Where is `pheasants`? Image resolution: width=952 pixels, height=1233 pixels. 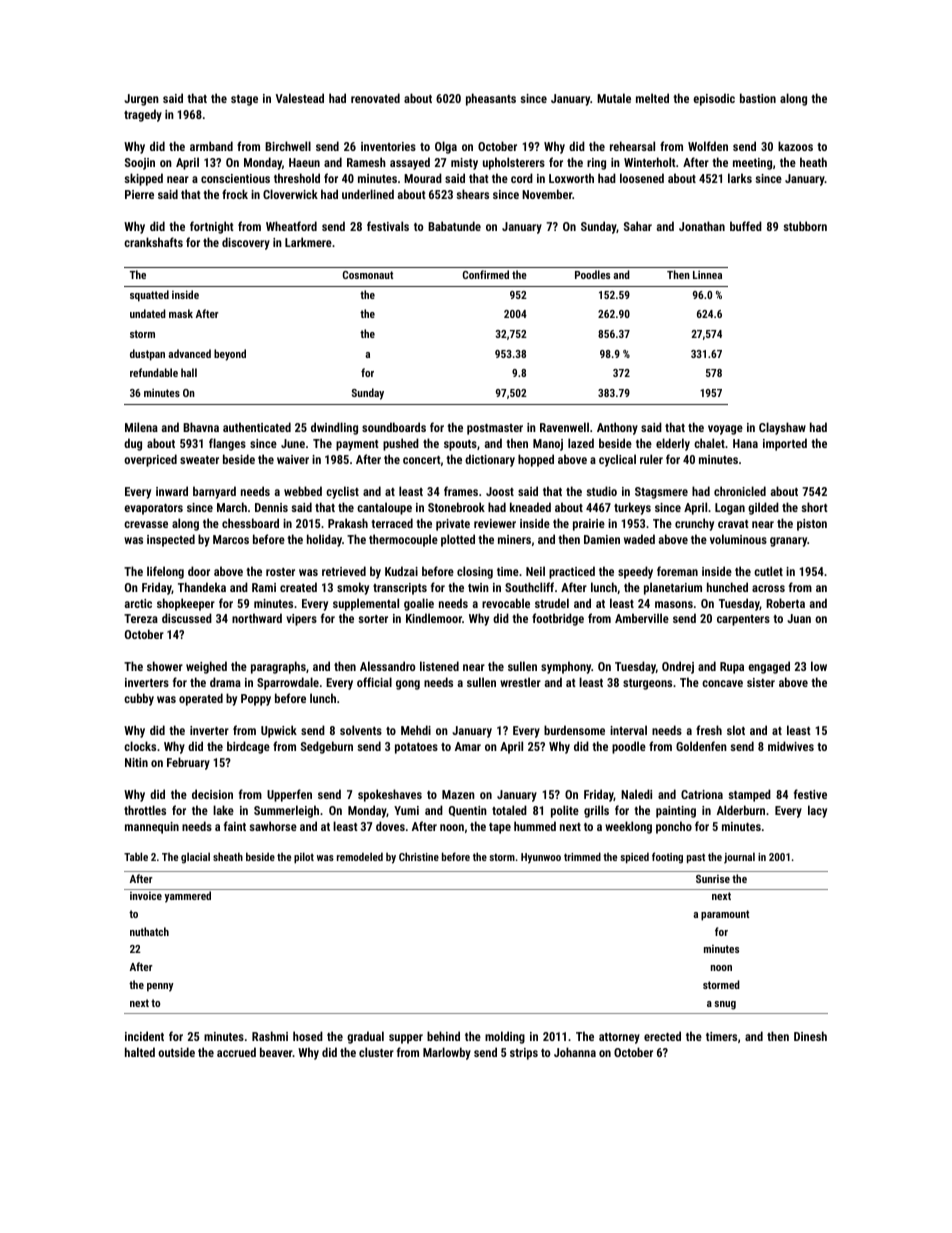
pheasants is located at coordinates (491, 99).
